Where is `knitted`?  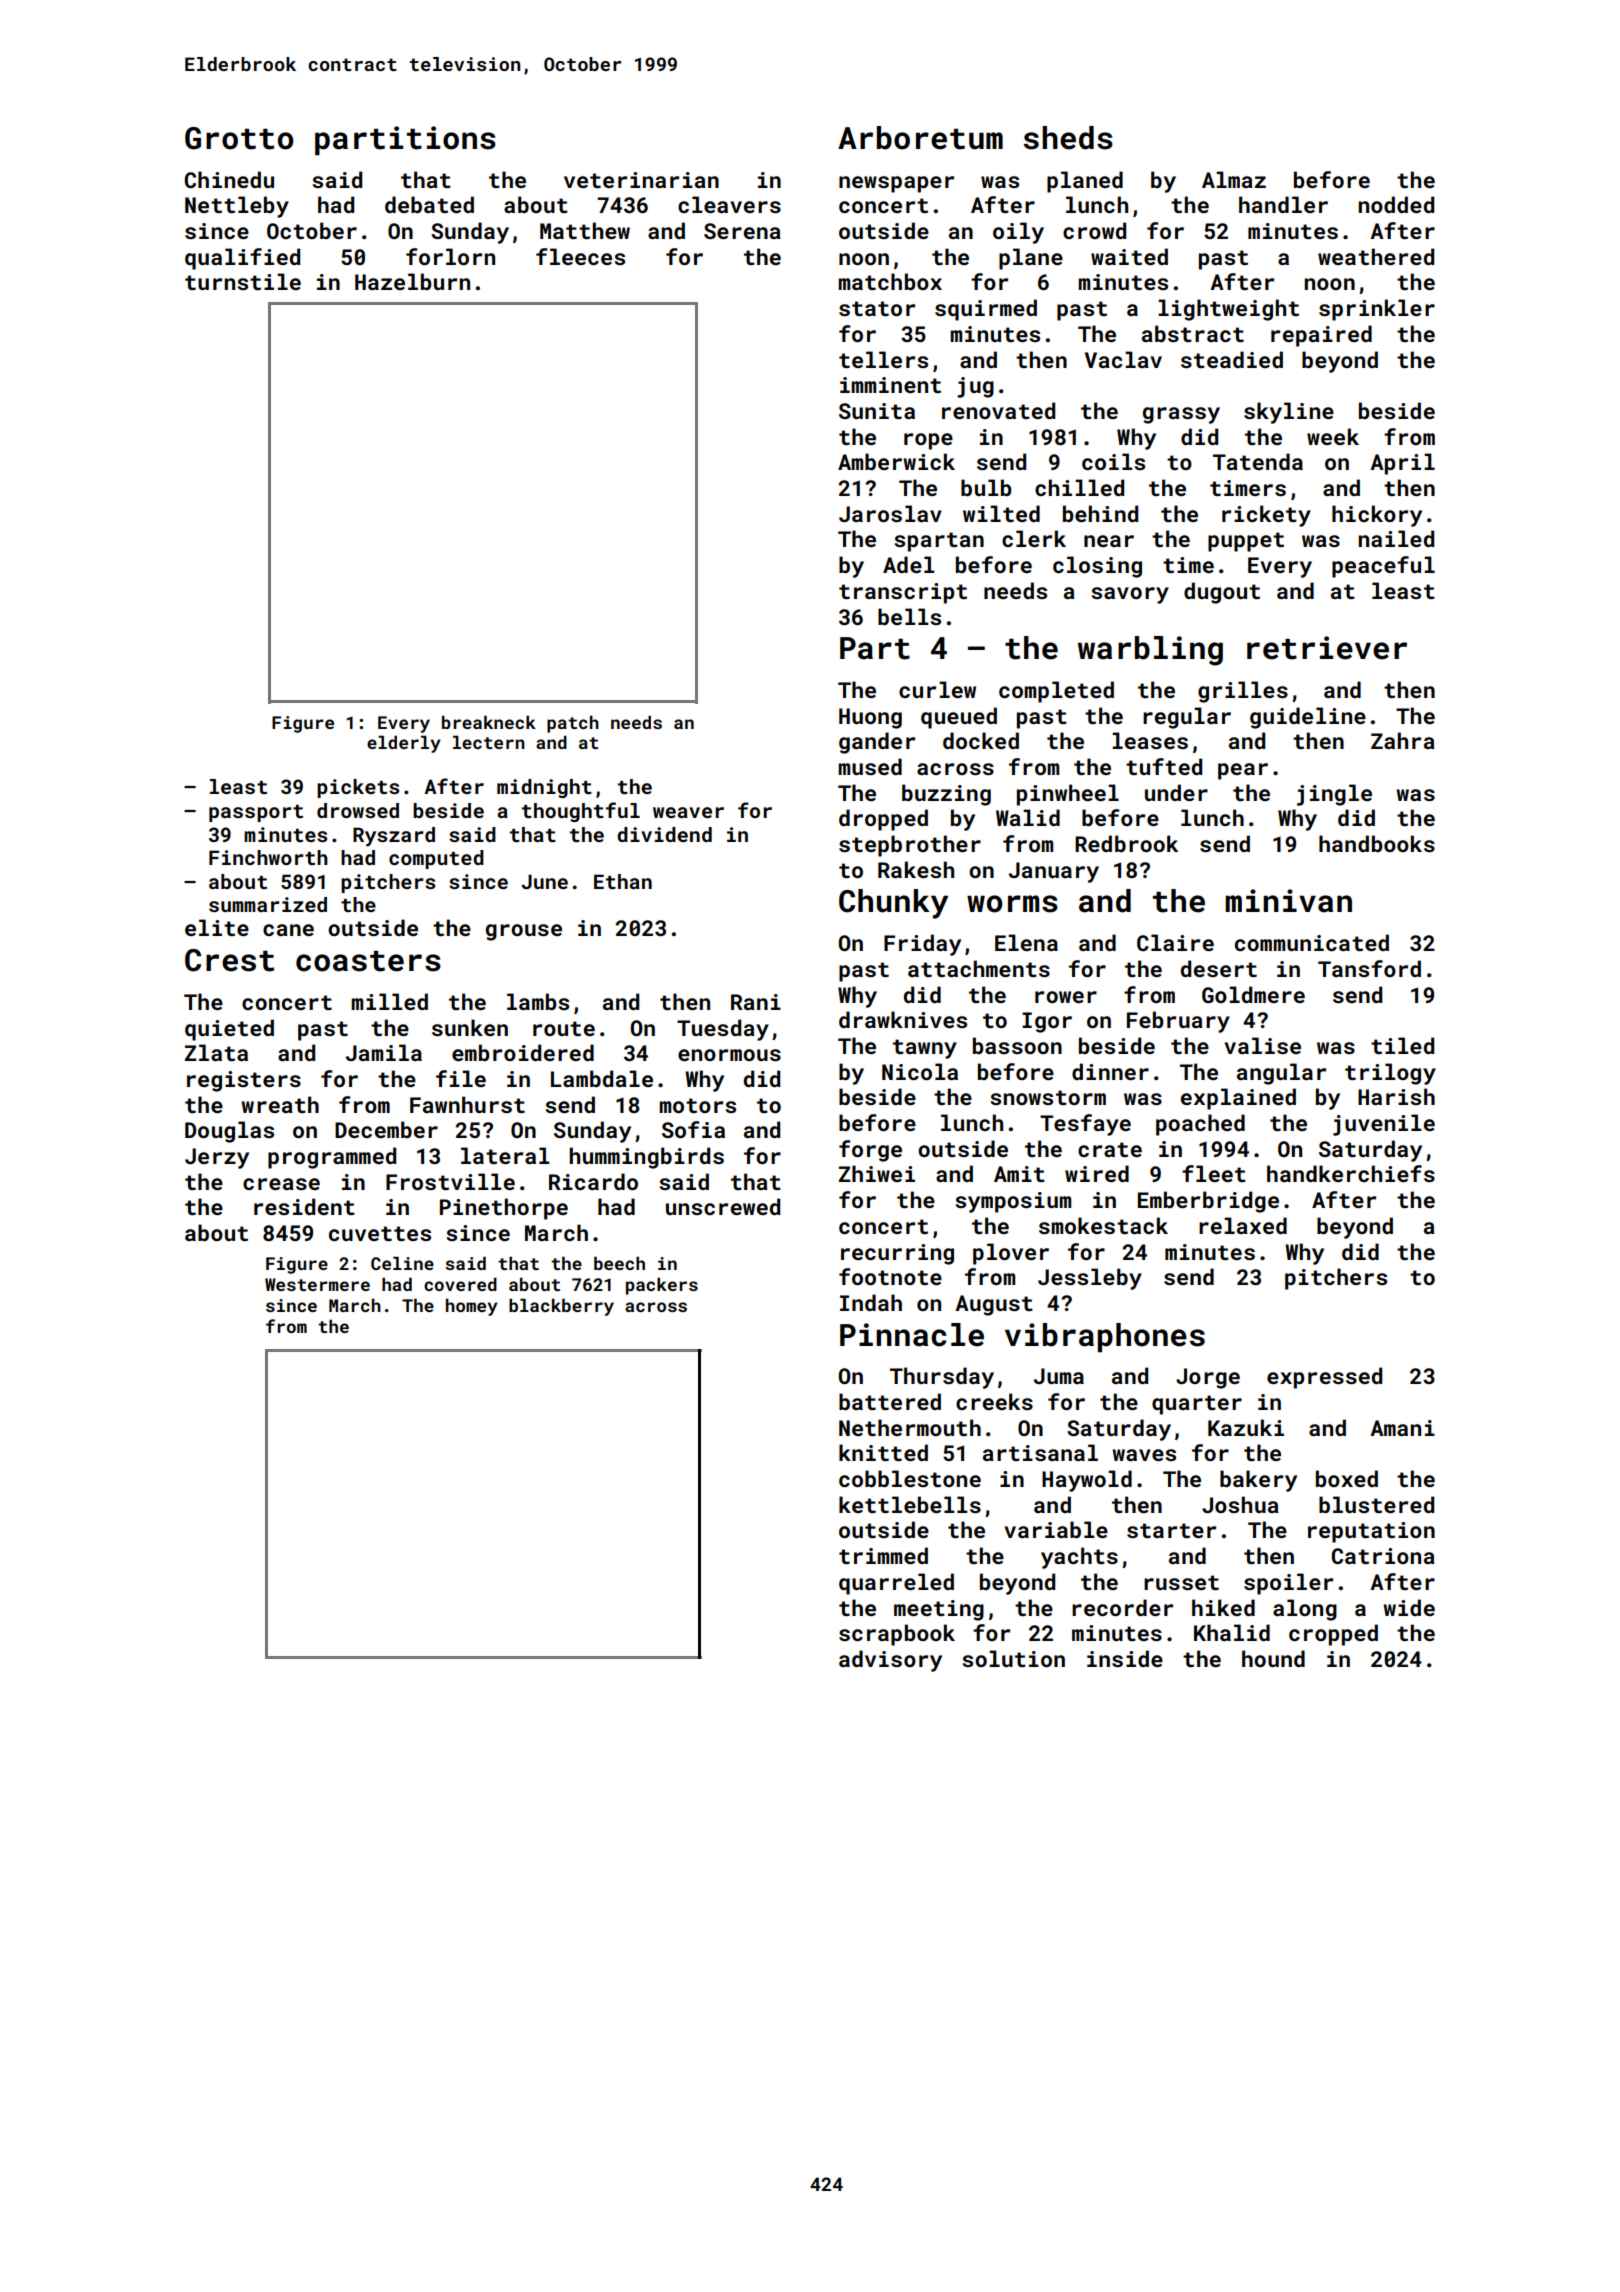
knitted is located at coordinates (883, 1452).
